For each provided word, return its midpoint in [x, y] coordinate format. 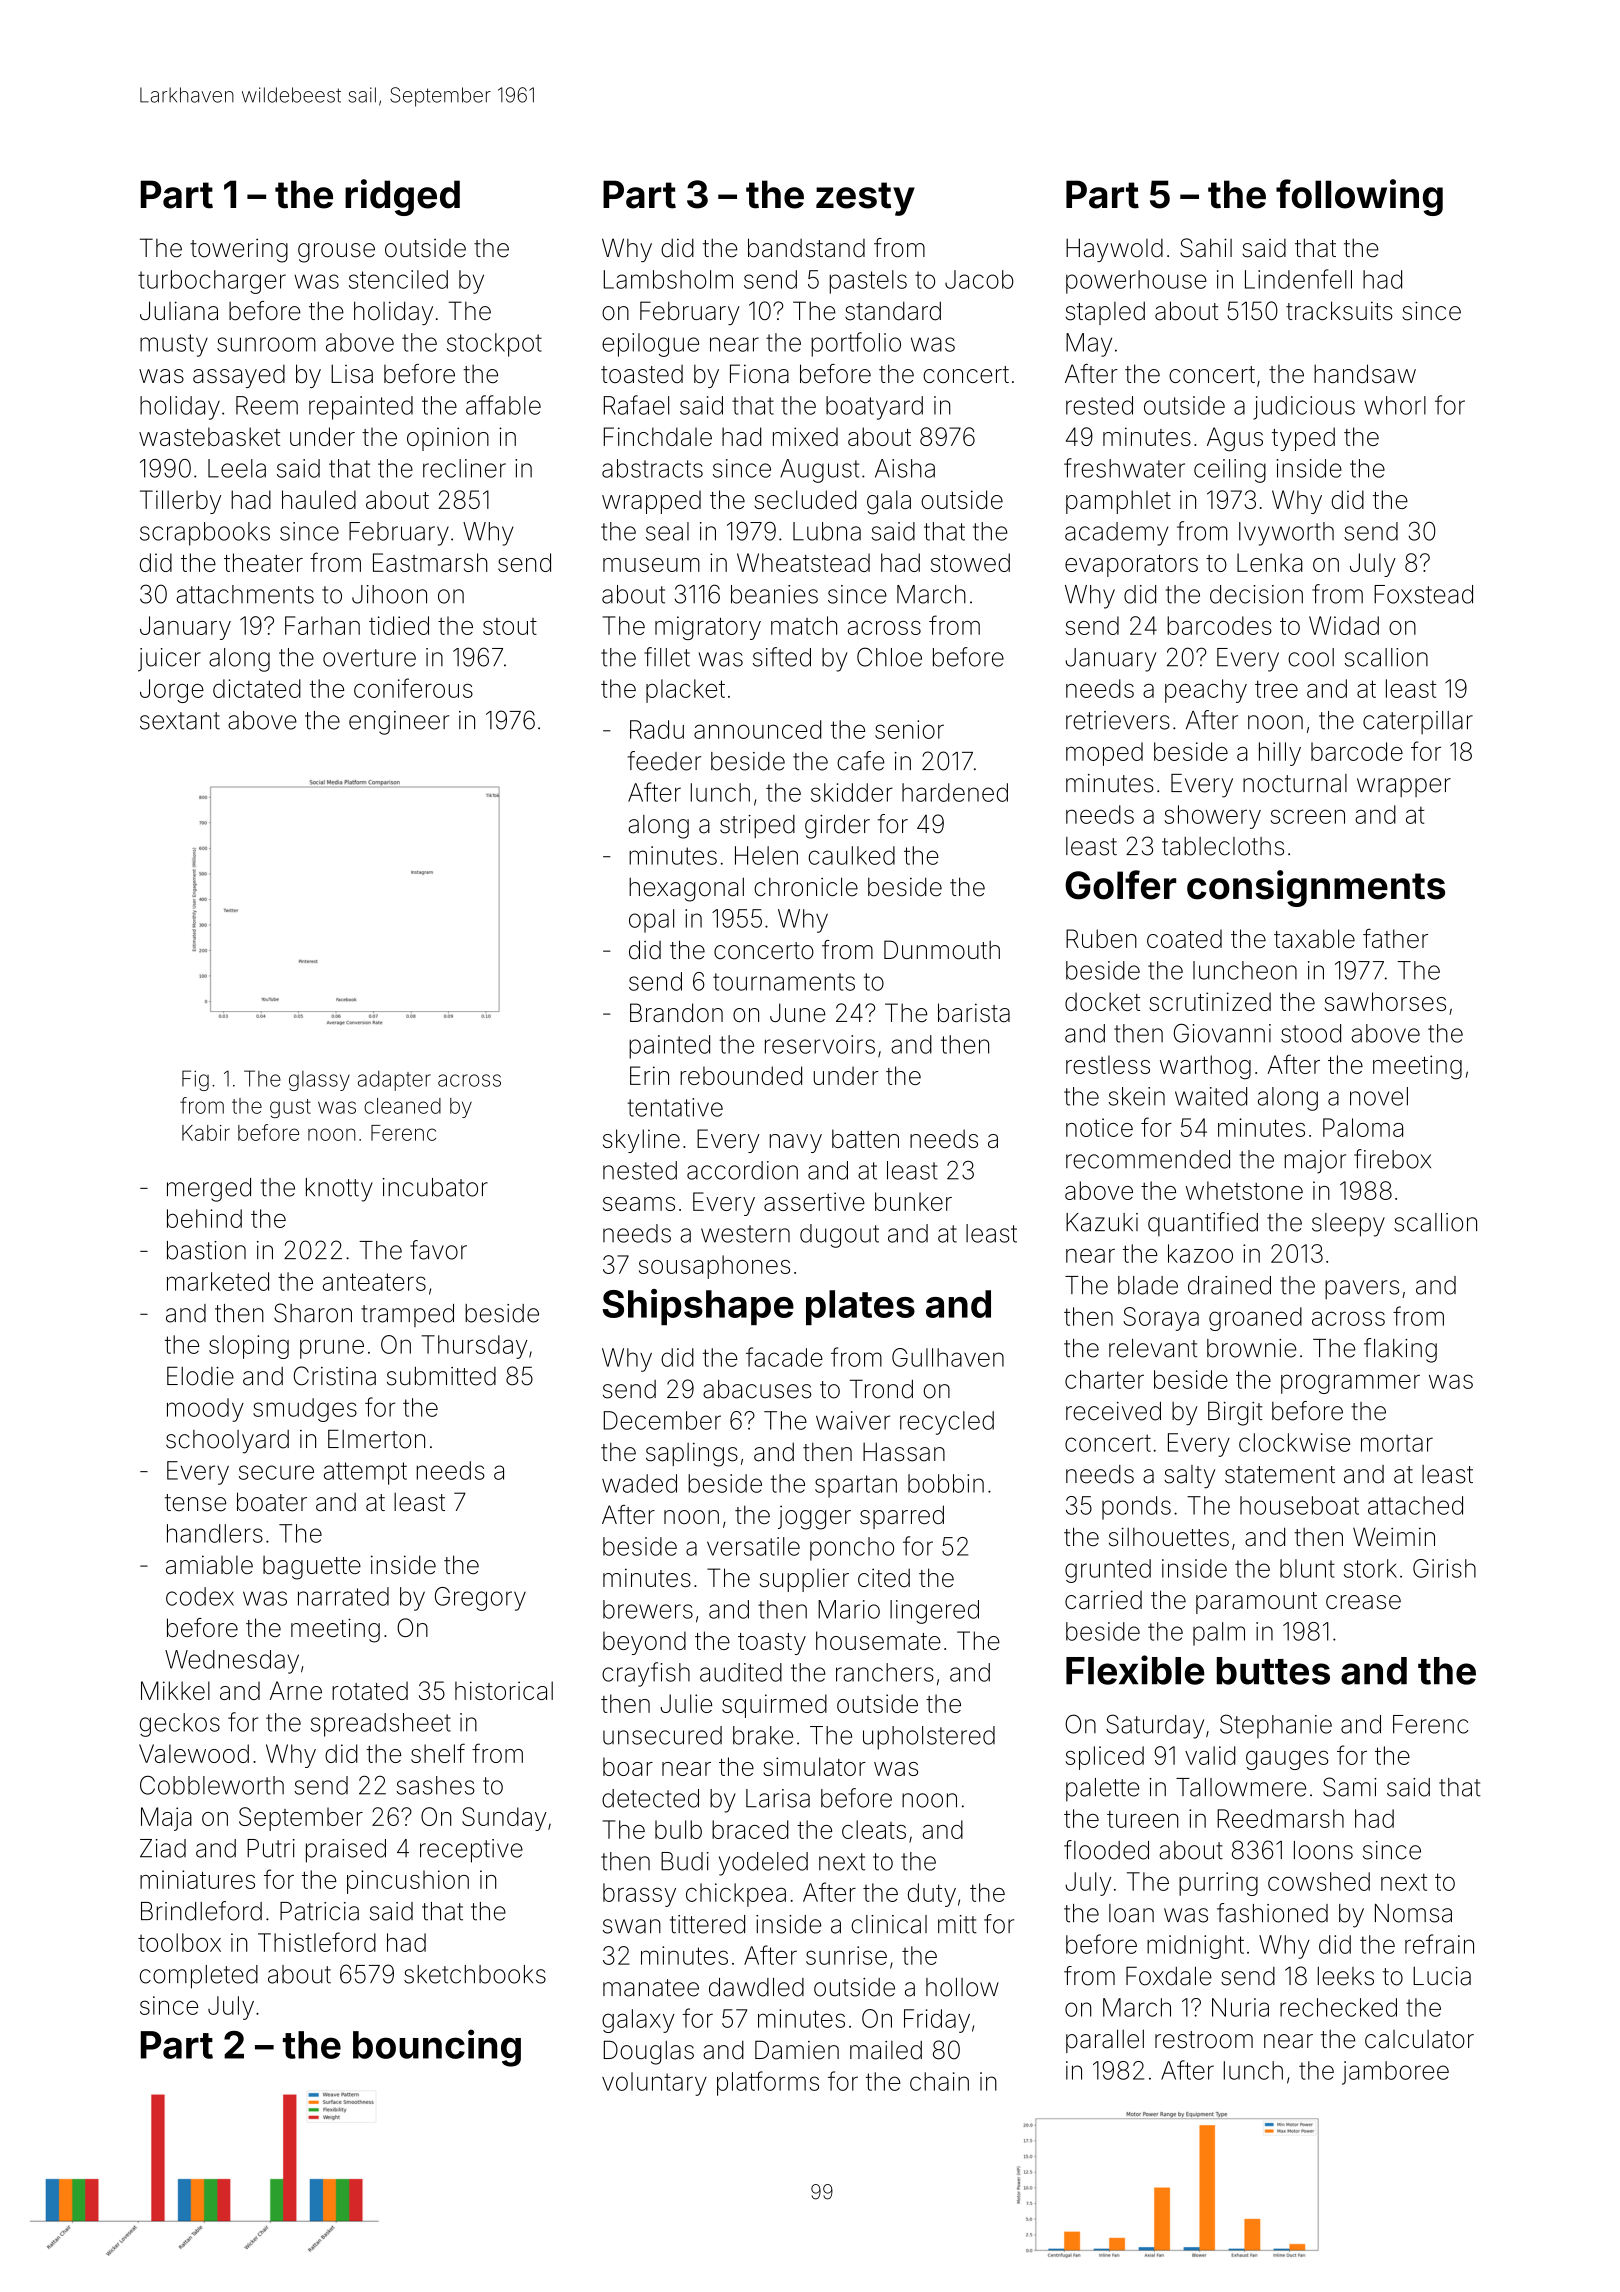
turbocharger [212, 282]
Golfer [1120, 885]
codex [200, 1596]
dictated [257, 688]
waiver [853, 1420]
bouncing [437, 2048]
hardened [955, 792]
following [1359, 197]
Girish [1444, 1568]
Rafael [636, 405]
